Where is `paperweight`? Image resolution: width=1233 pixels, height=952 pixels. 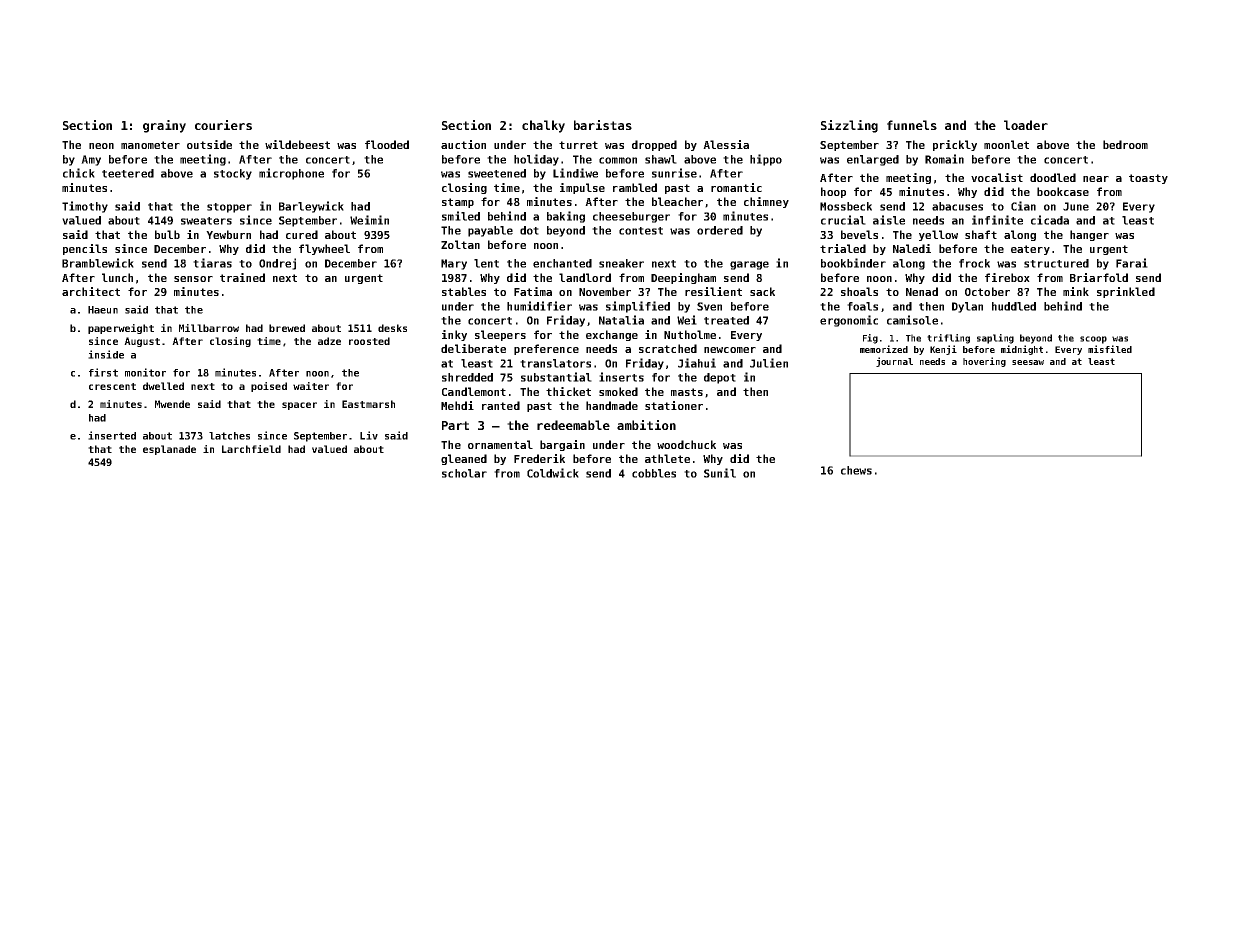
paperweight is located at coordinates (121, 329).
